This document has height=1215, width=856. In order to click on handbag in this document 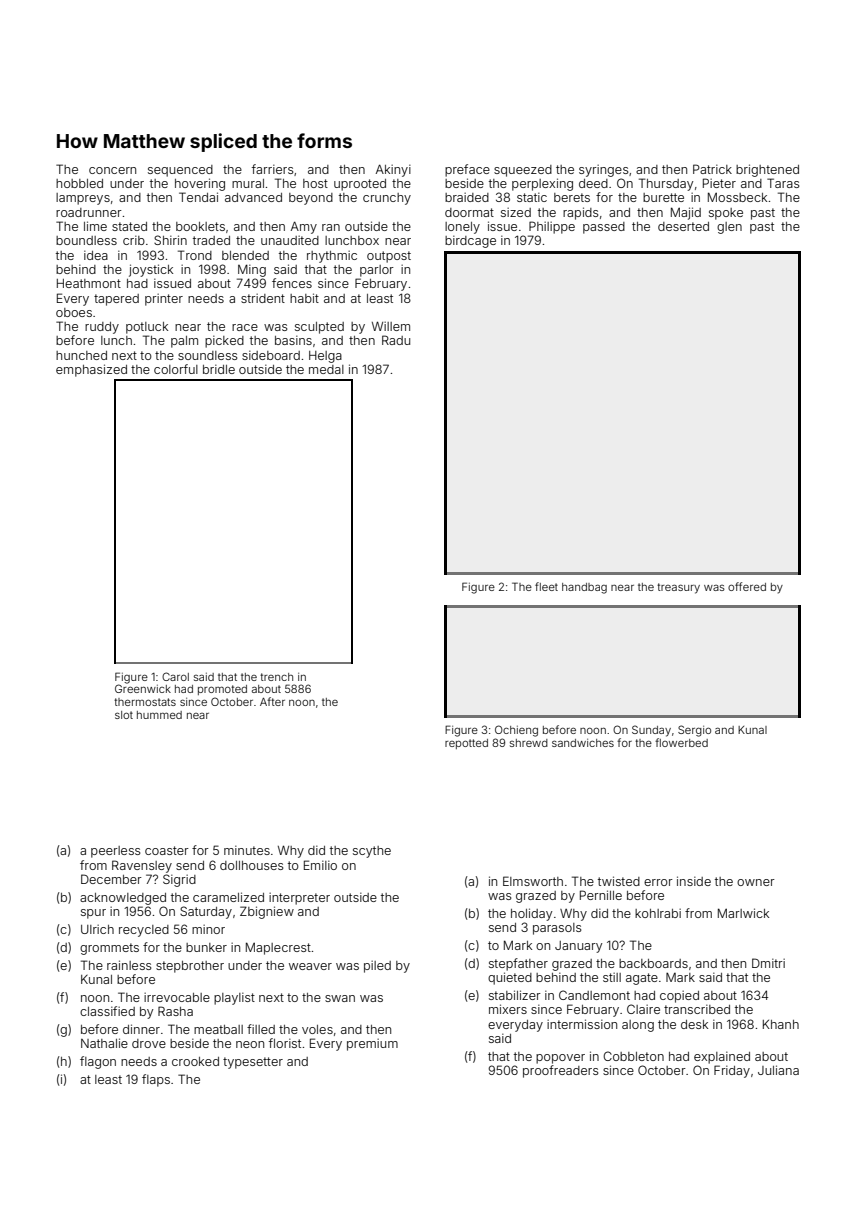, I will do `click(584, 588)`.
